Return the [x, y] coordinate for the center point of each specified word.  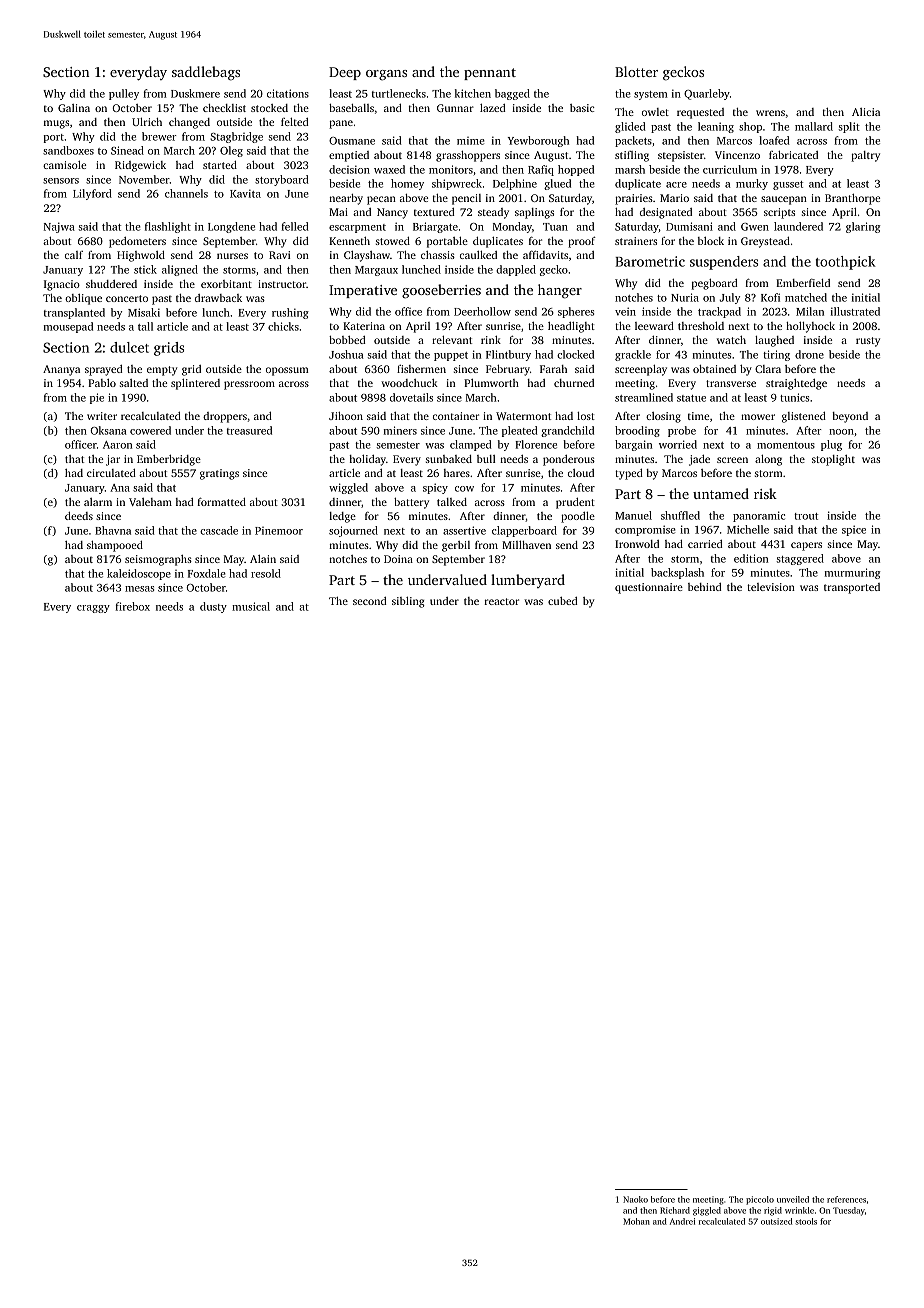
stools [806, 1221]
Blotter [636, 71]
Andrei [682, 1221]
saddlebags [206, 73]
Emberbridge [169, 460]
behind [705, 587]
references [846, 1199]
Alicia [866, 112]
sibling [408, 602]
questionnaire [649, 588]
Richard [675, 1210]
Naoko [635, 1199]
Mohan [636, 1221]
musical [251, 606]
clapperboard [524, 531]
